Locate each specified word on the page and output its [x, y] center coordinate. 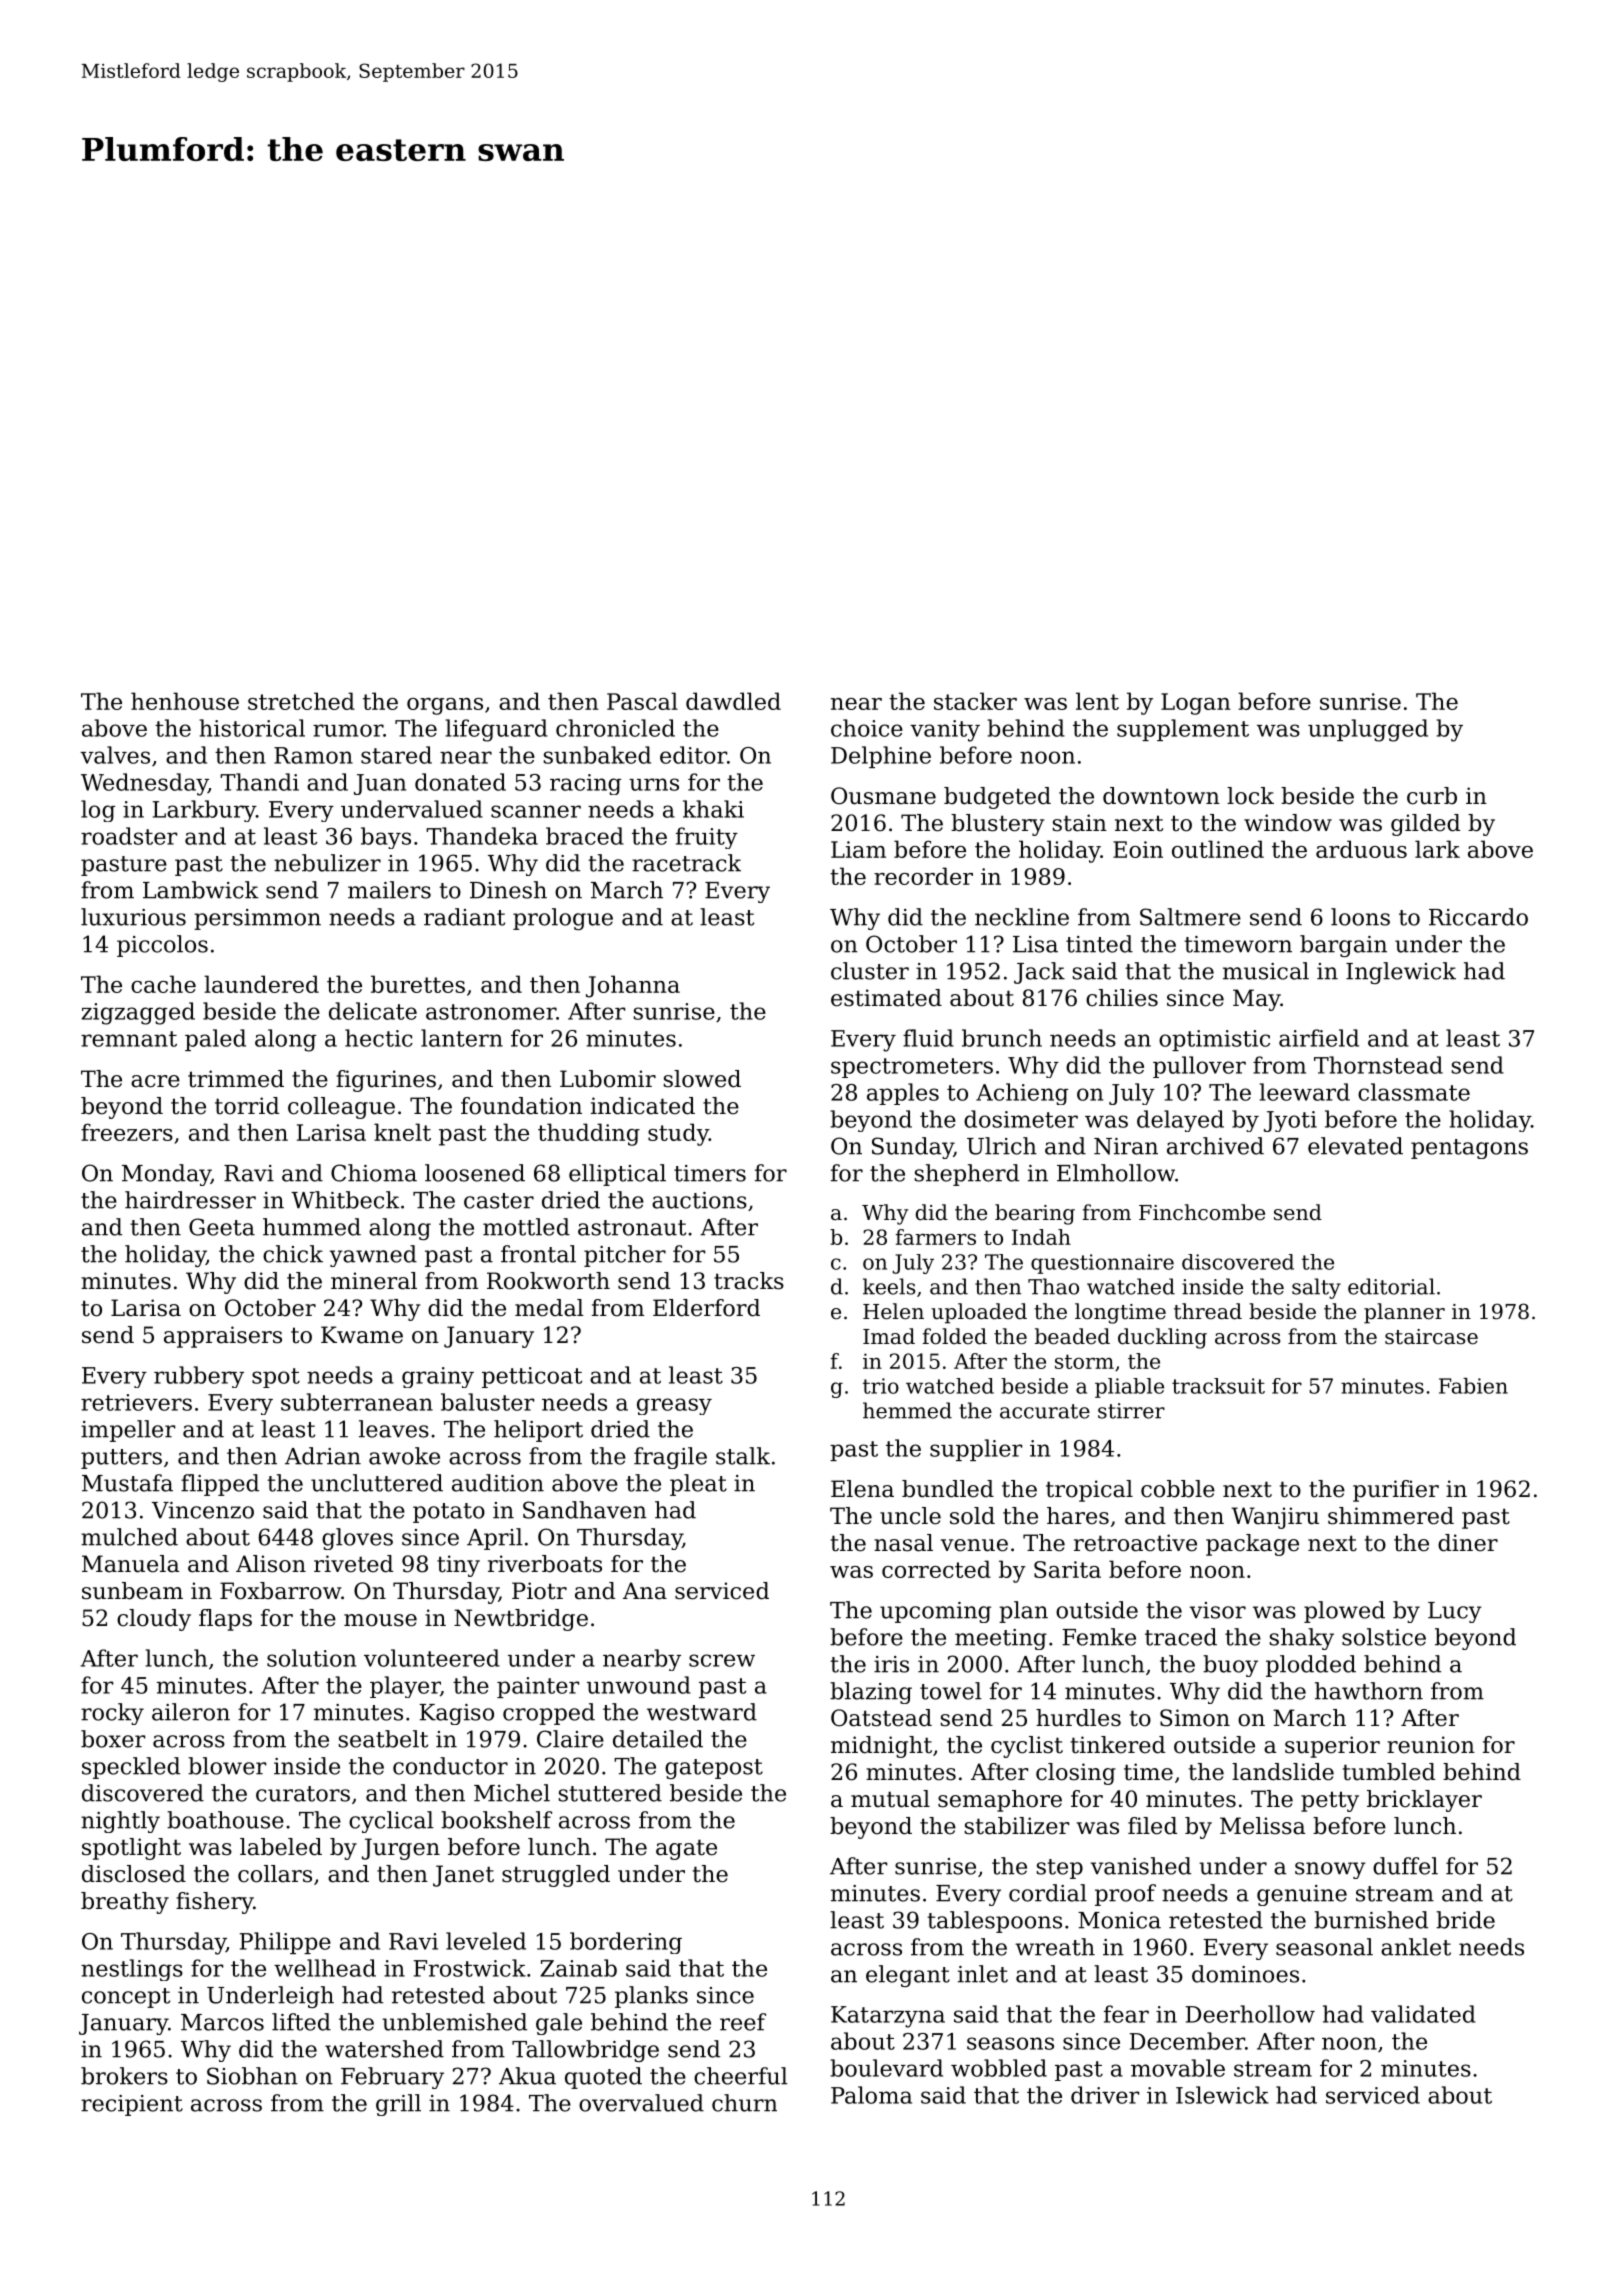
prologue [563, 919]
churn [744, 2103]
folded [954, 1336]
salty [1316, 1288]
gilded [1425, 825]
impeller [128, 1431]
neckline [1022, 917]
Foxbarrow [280, 1591]
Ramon [313, 755]
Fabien [1473, 1386]
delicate [373, 1011]
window [1288, 823]
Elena [862, 1489]
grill [398, 2105]
